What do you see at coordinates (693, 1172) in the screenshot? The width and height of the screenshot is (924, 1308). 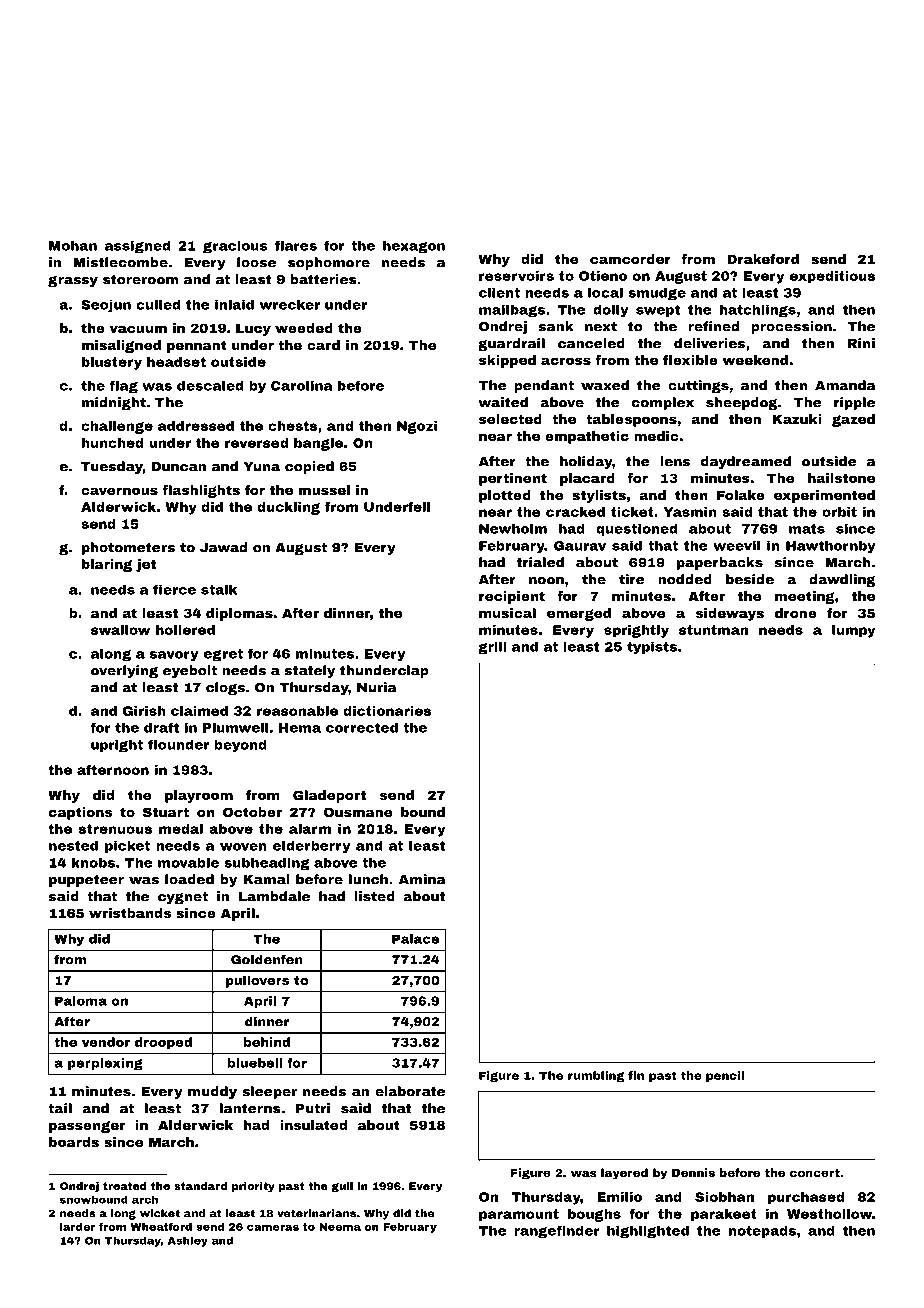 I see `Dennis` at bounding box center [693, 1172].
